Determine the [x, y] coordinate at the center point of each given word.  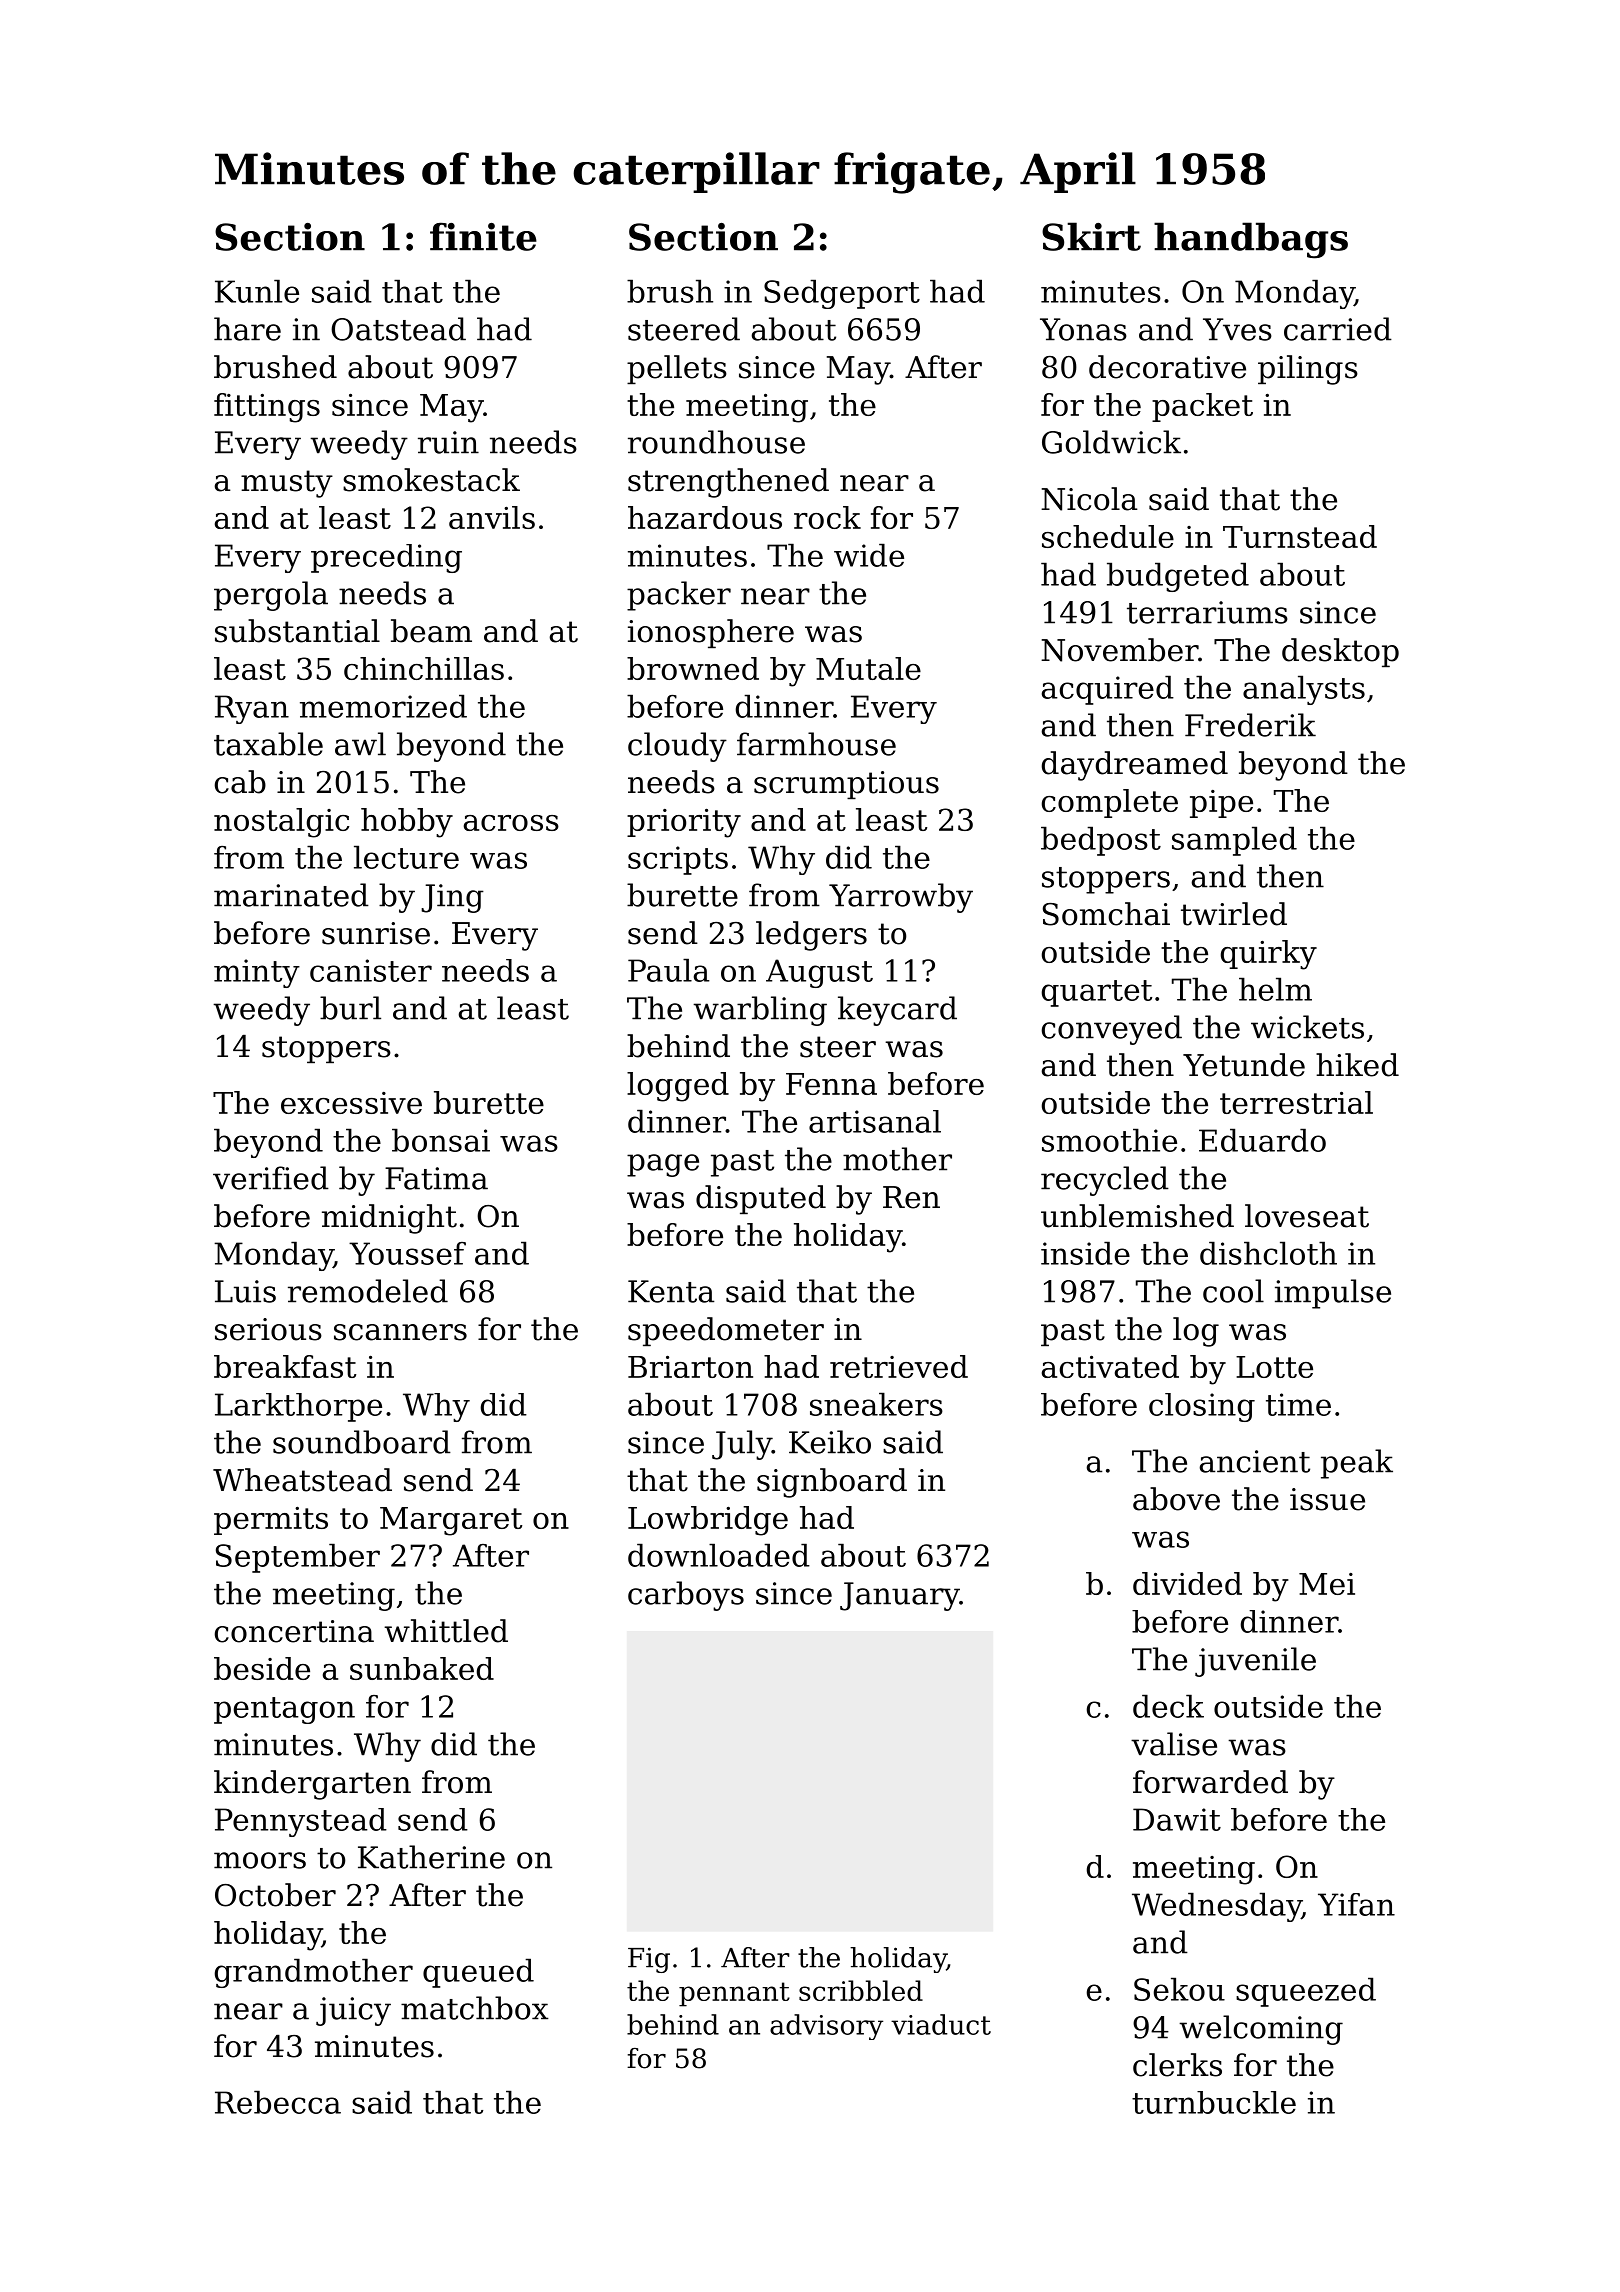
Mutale [868, 668]
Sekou [1179, 1989]
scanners [400, 1332]
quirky [1269, 955]
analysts [1304, 690]
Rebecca [278, 2102]
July [742, 1445]
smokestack [431, 480]
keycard [897, 1011]
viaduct [941, 2024]
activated [1110, 1366]
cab [240, 782]
